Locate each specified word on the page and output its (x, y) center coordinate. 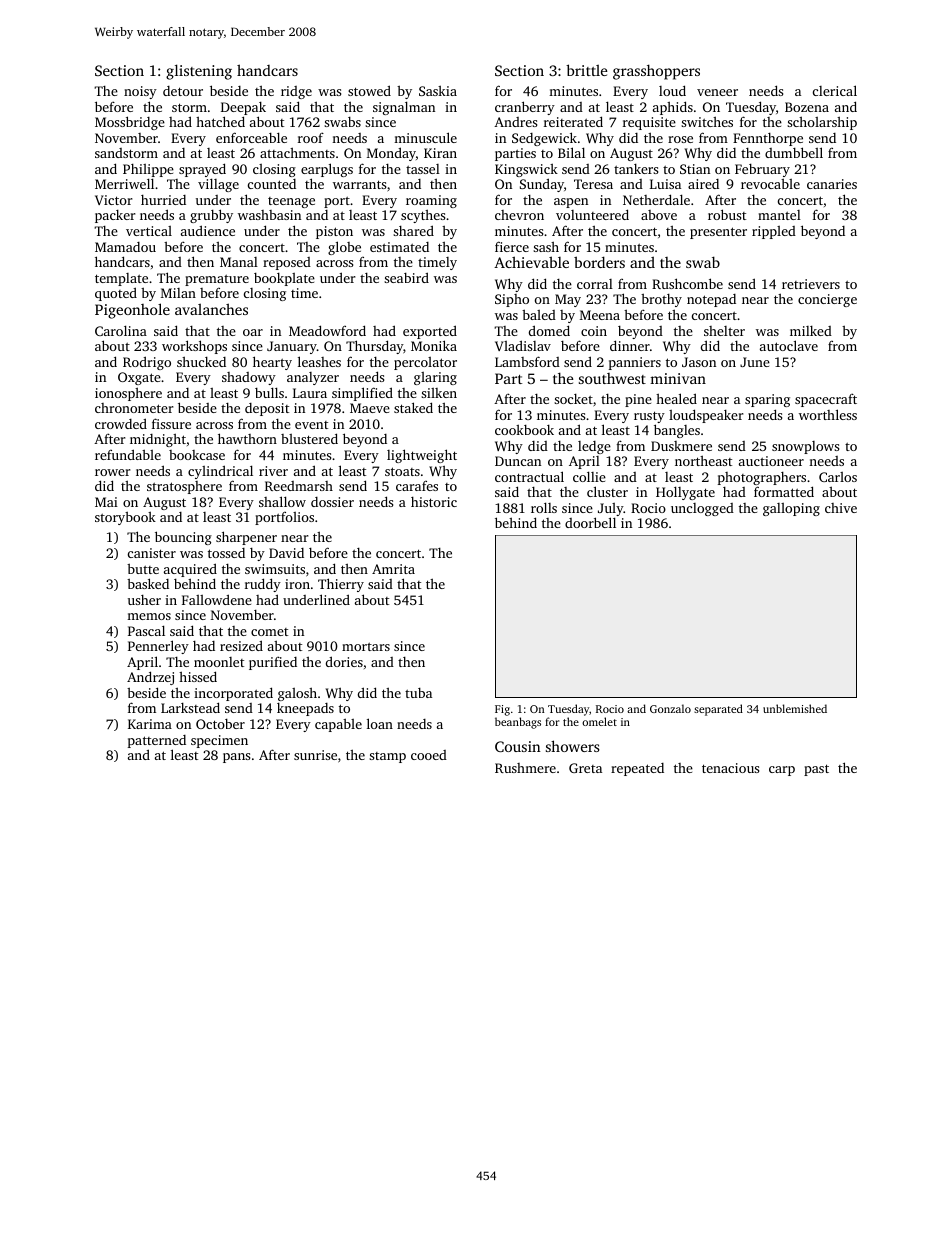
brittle (586, 70)
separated (718, 710)
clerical (835, 90)
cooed (429, 755)
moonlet (219, 662)
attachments (297, 152)
